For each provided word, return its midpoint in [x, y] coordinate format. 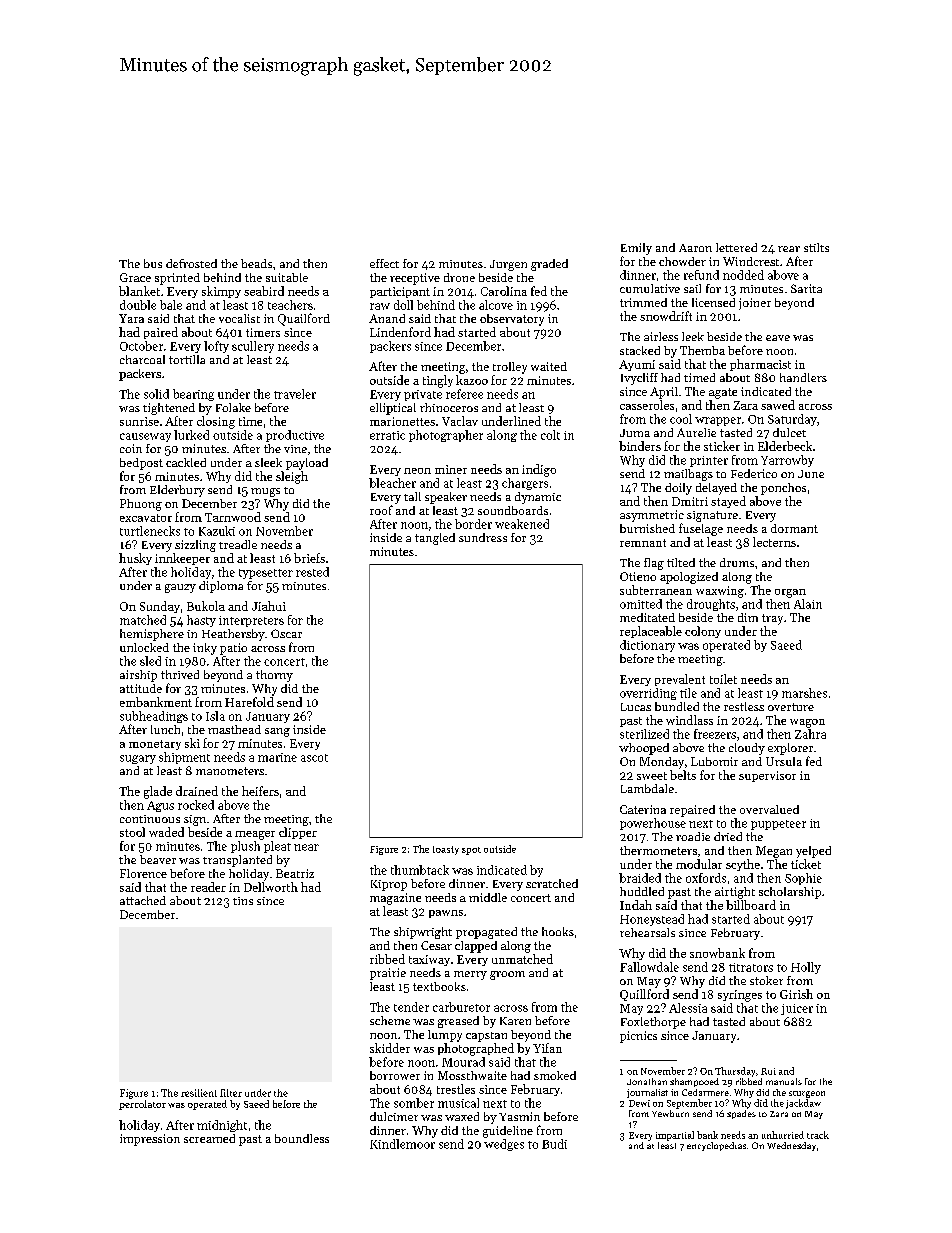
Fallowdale [649, 967]
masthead [234, 729]
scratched [552, 883]
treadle [238, 544]
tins [243, 901]
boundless [302, 1138]
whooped [644, 749]
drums [737, 562]
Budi [554, 1144]
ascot [314, 758]
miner [451, 469]
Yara [131, 318]
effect [384, 263]
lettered [736, 247]
